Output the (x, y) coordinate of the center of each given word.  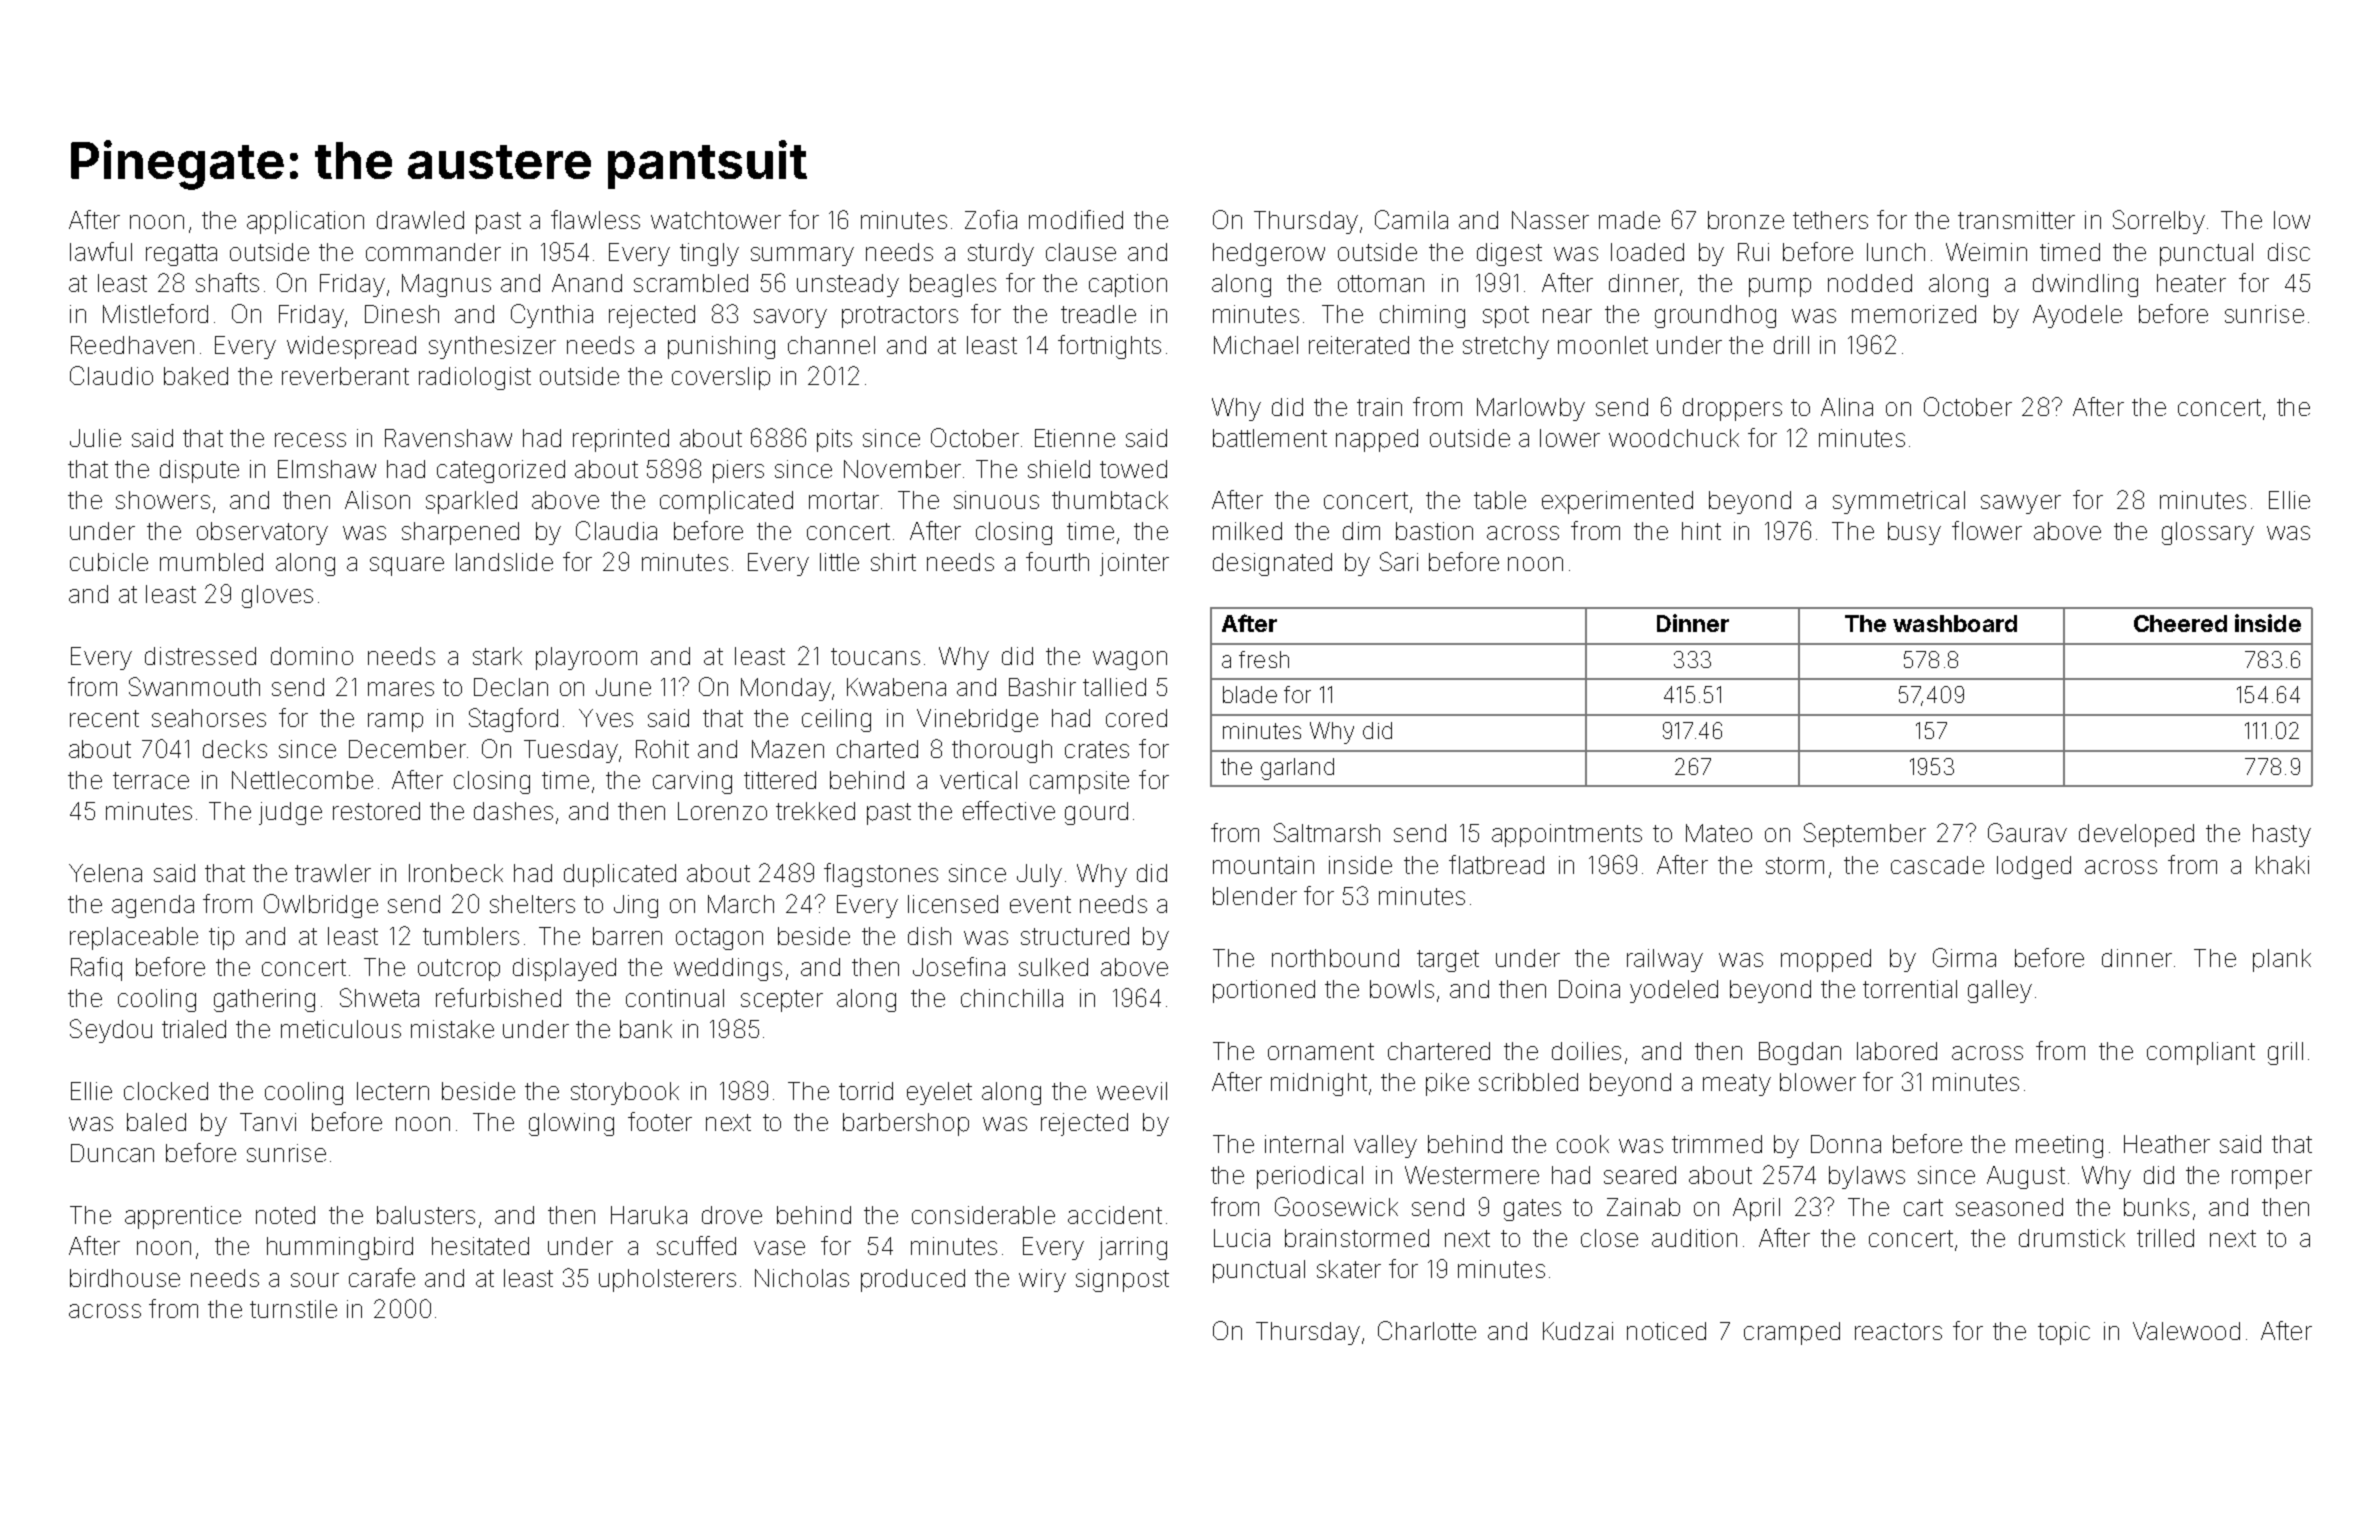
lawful (101, 251)
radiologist (475, 378)
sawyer (2021, 504)
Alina (1847, 407)
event (1040, 904)
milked (1247, 531)
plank (2282, 960)
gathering (264, 1000)
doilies (1586, 1051)
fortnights (1109, 347)
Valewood (2186, 1331)
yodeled (1674, 991)
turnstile (293, 1309)
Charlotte (1427, 1330)
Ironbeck (456, 873)
